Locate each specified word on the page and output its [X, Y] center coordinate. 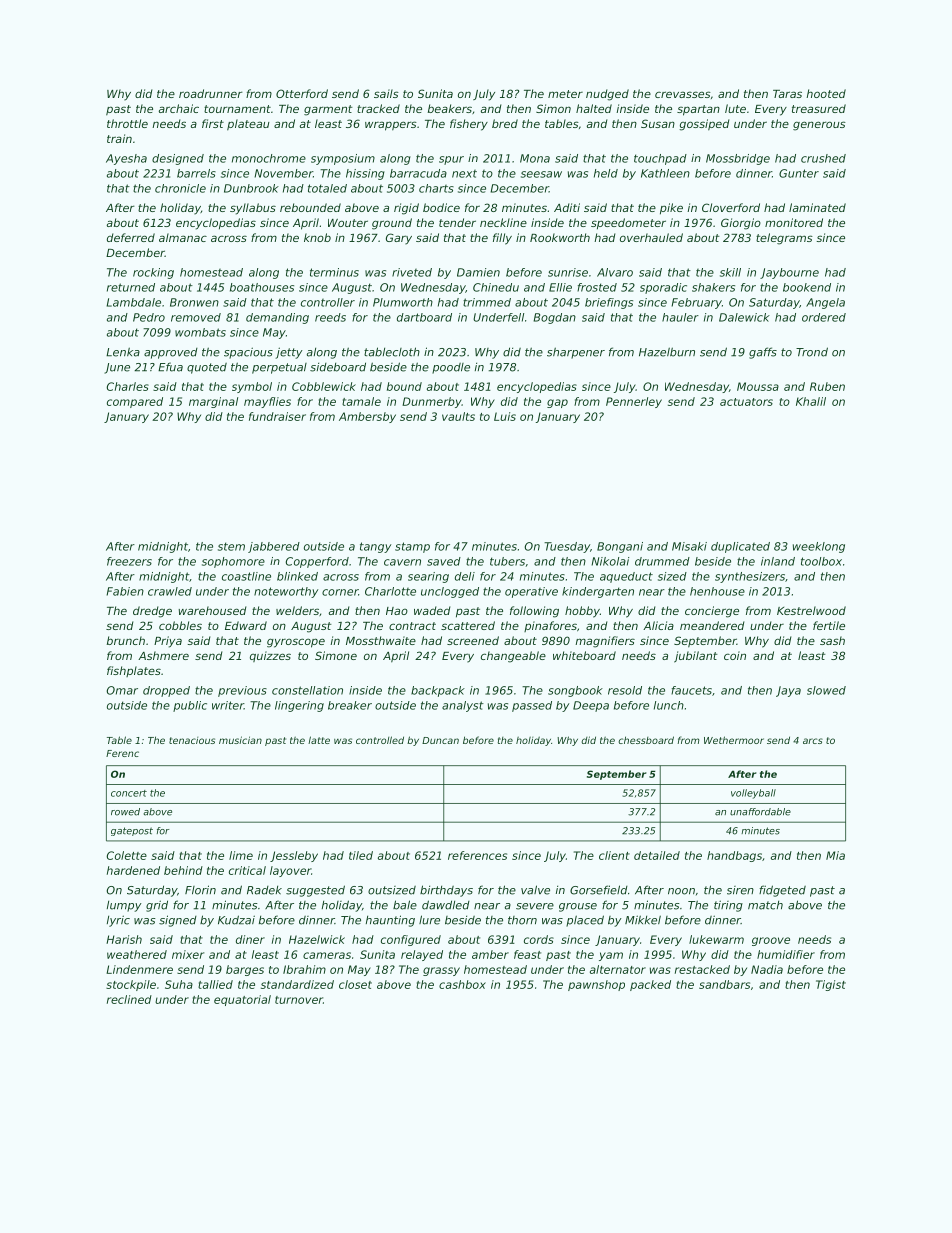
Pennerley [634, 402]
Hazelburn [667, 352]
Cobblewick [324, 386]
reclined [129, 999]
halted [594, 108]
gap [557, 403]
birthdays [446, 891]
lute [735, 108]
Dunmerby [432, 402]
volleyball [753, 794]
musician [240, 740]
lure [429, 920]
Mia [835, 855]
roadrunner [211, 93]
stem [231, 546]
